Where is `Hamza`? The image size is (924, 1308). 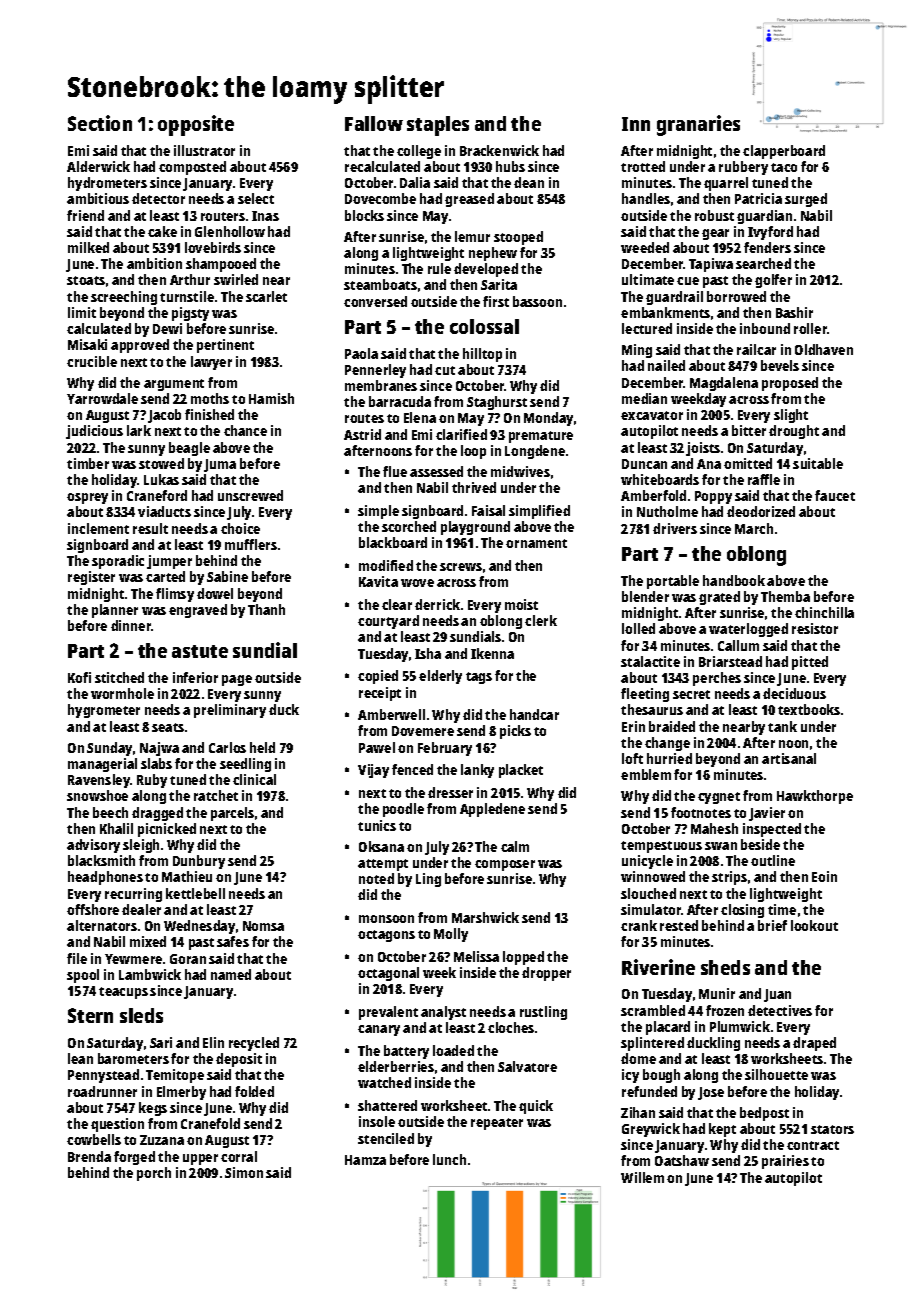
Hamza is located at coordinates (365, 1160).
